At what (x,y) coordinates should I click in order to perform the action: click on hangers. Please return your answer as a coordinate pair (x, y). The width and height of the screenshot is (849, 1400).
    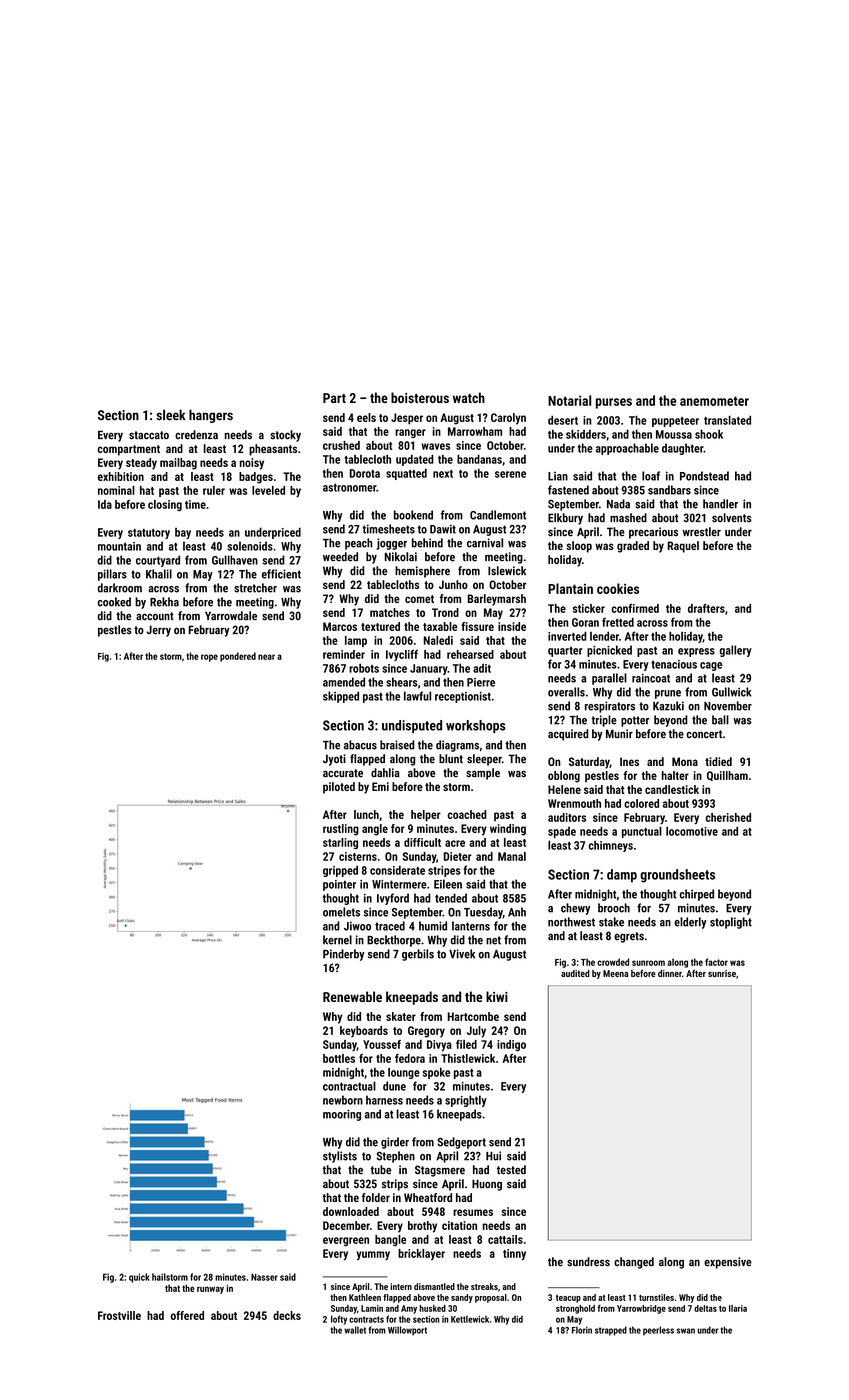
    Looking at the image, I should click on (211, 416).
